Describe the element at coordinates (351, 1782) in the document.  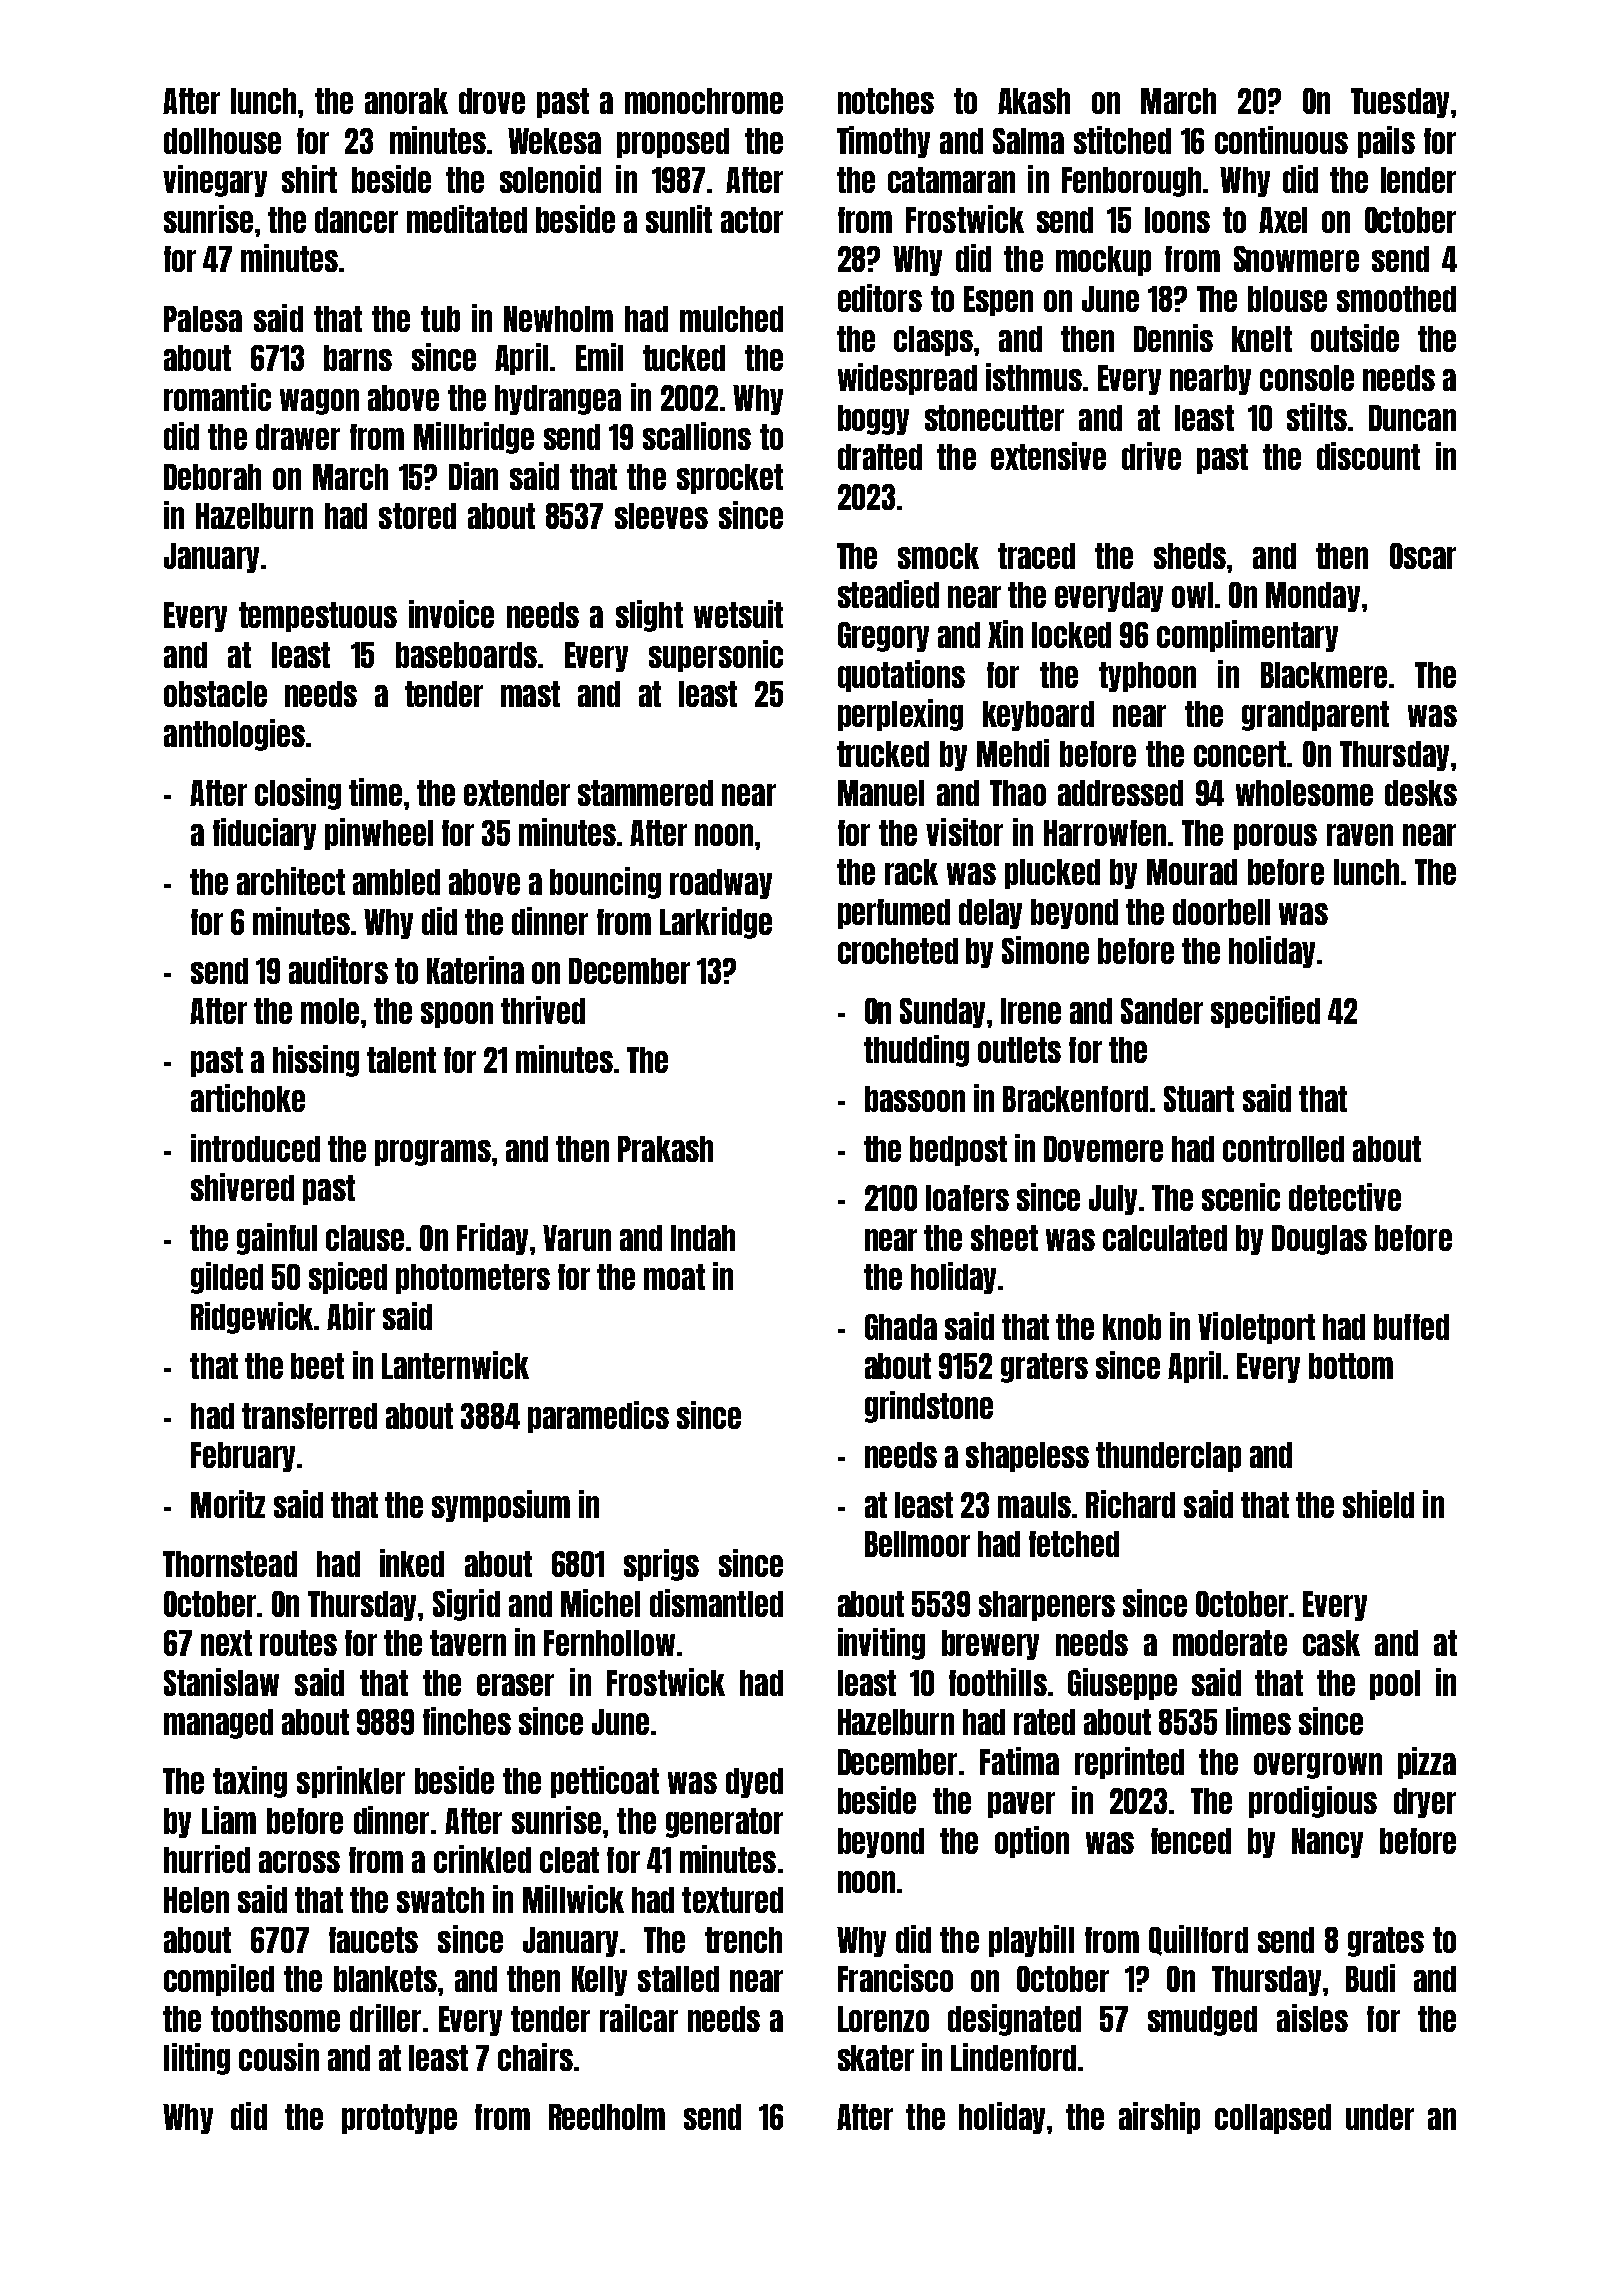
I see `sprinkler` at that location.
